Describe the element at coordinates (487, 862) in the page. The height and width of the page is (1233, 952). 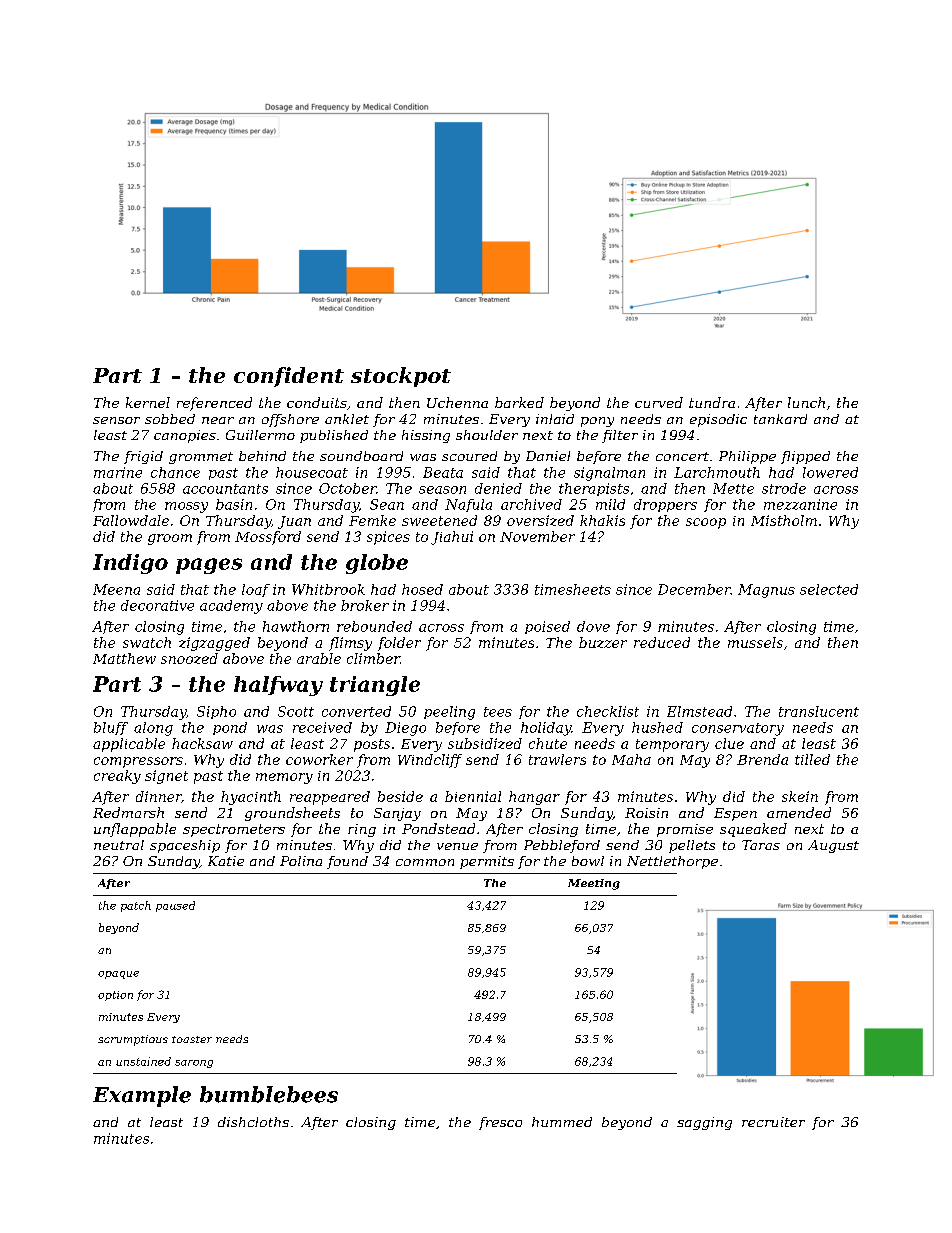
I see `permits` at that location.
